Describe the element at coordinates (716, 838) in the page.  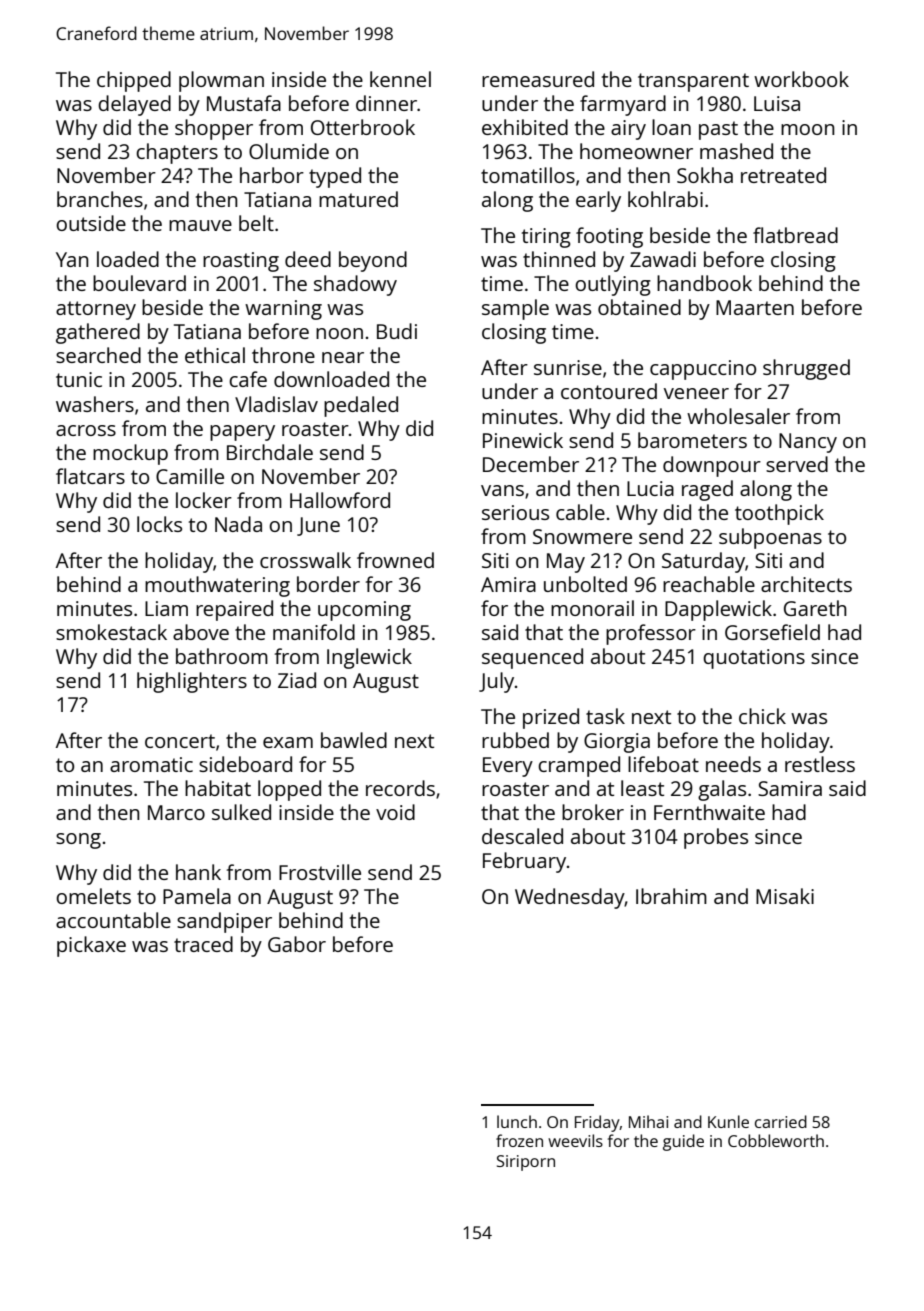
I see `probes` at that location.
